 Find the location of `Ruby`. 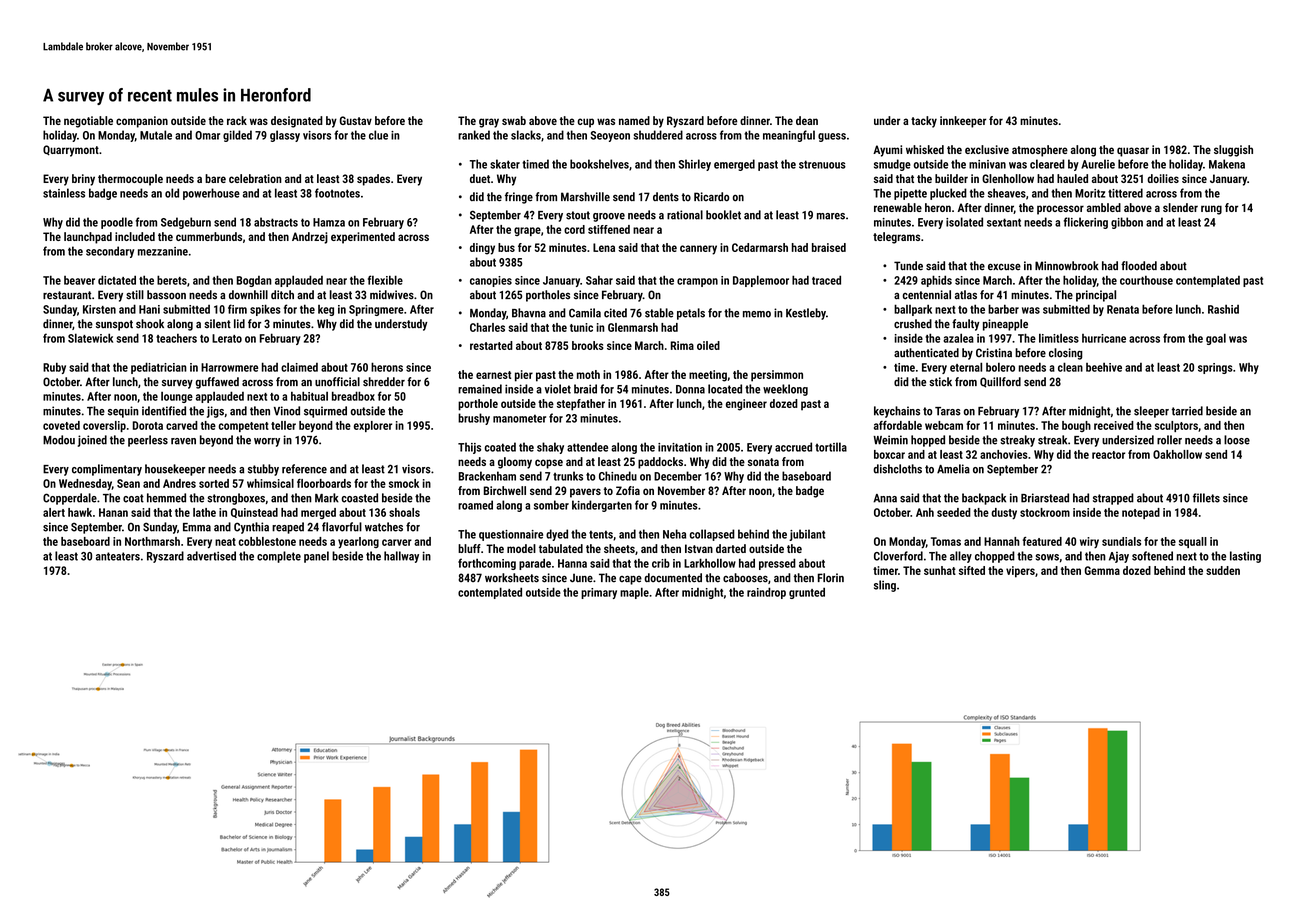

Ruby is located at coordinates (54, 368).
